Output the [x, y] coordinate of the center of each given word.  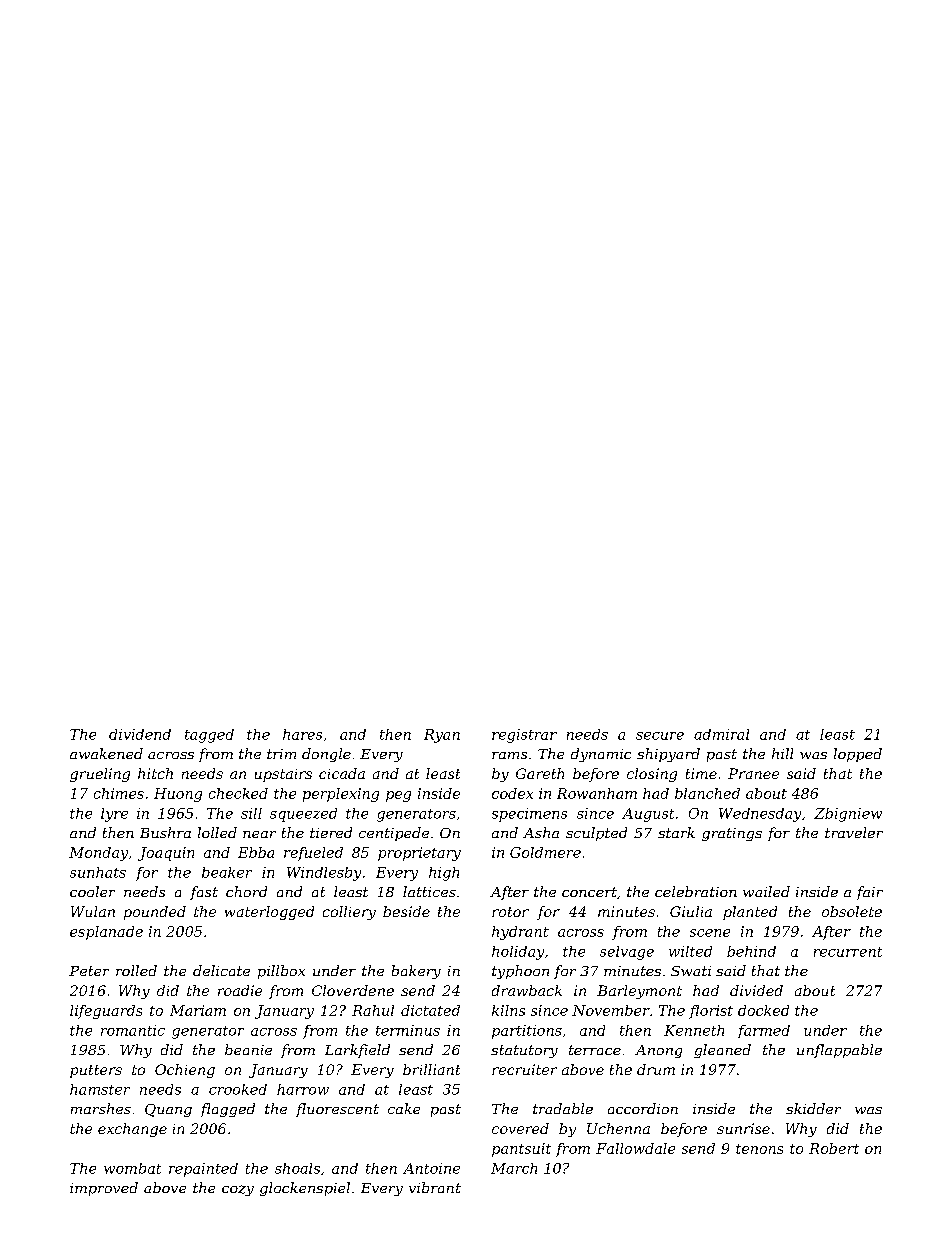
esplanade [106, 933]
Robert [834, 1148]
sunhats [98, 872]
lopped [858, 755]
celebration [696, 891]
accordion [643, 1108]
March [514, 1168]
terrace [595, 1050]
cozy [238, 1190]
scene [710, 933]
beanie [248, 1049]
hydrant [520, 933]
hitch [155, 773]
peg [398, 796]
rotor [510, 912]
